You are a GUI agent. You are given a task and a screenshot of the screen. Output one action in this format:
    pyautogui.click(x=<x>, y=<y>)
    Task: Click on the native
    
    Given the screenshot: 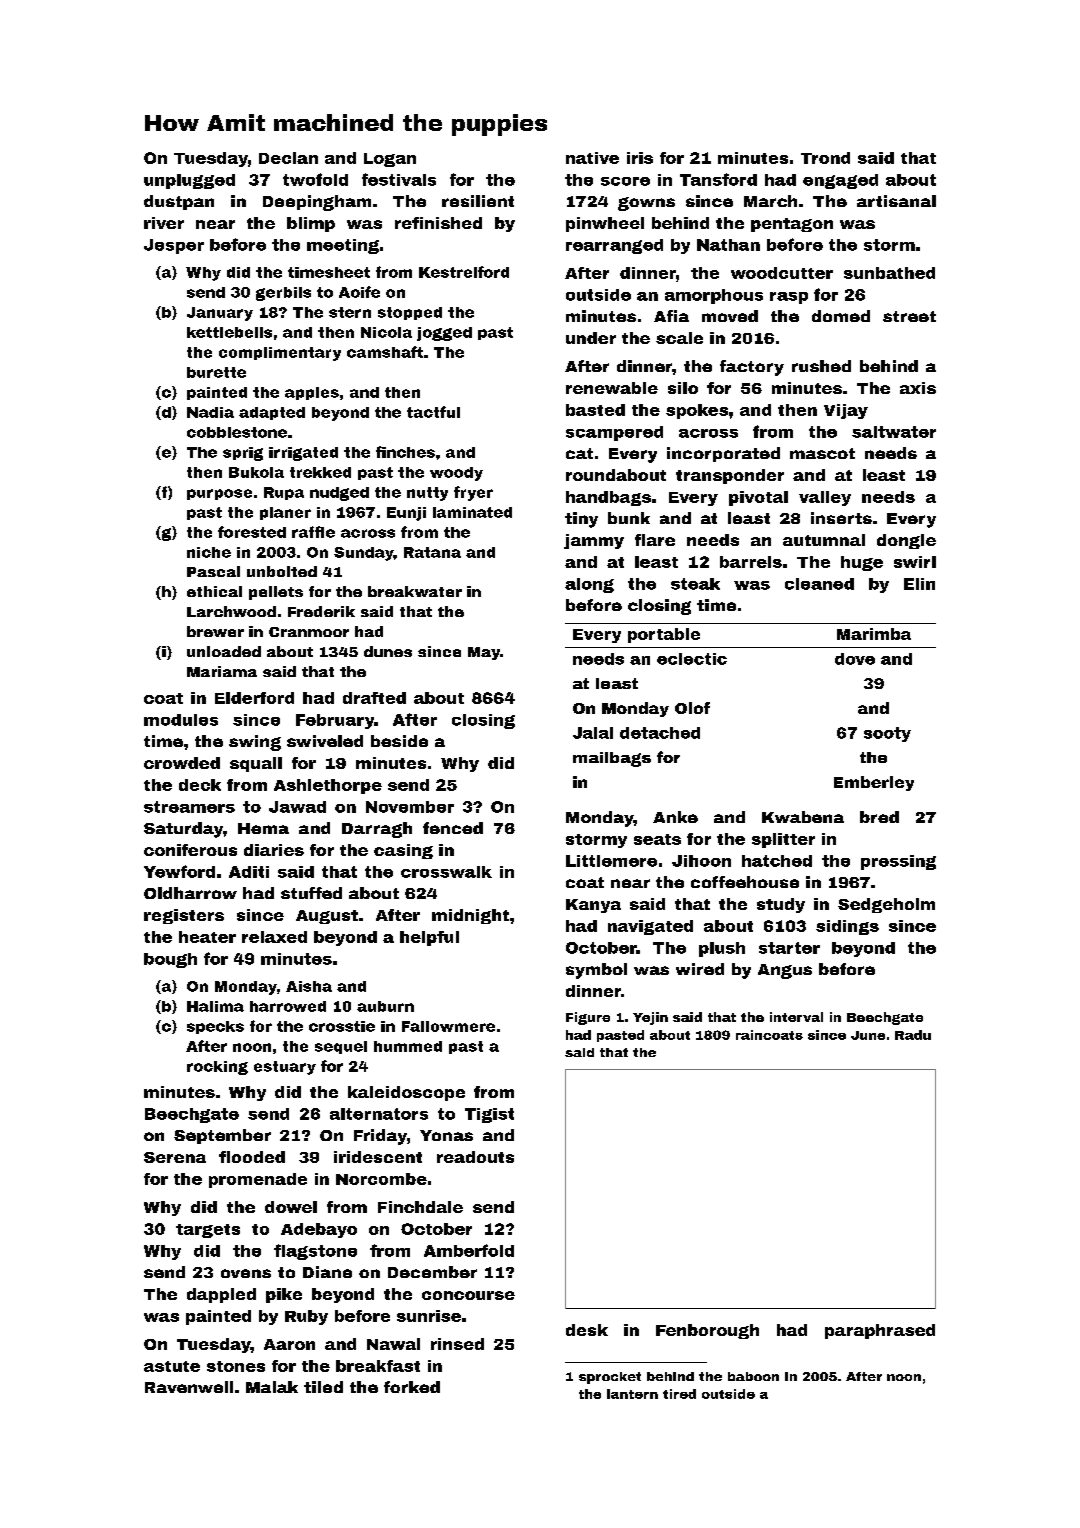 What is the action you would take?
    pyautogui.click(x=592, y=158)
